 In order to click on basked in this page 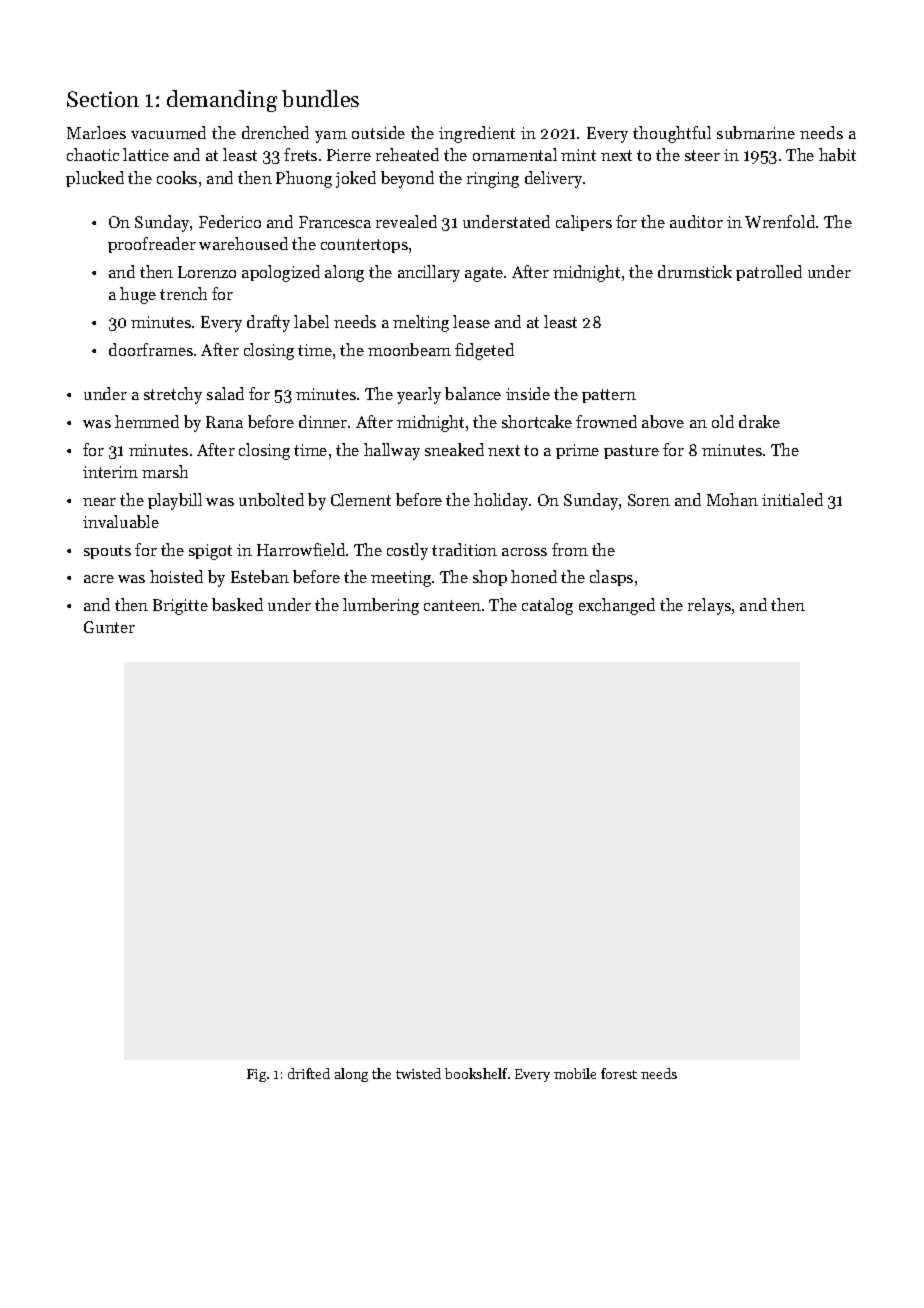, I will do `click(237, 604)`.
